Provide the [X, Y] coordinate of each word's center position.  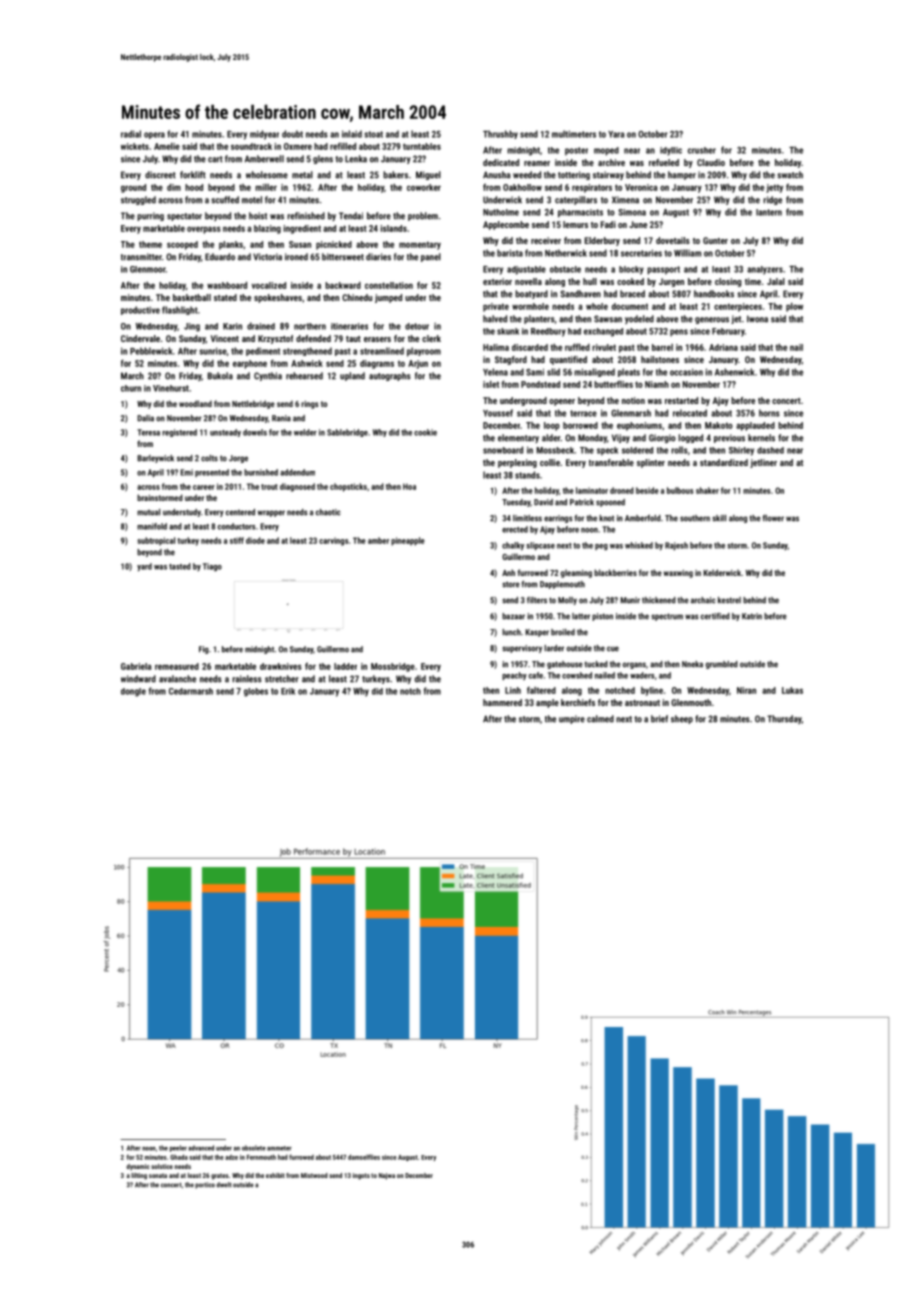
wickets [135, 146]
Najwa [387, 1176]
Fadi [608, 224]
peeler [178, 1148]
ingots [361, 1176]
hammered [502, 702]
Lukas [792, 690]
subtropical [156, 541]
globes [256, 692]
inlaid [352, 134]
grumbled [722, 665]
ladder [345, 666]
